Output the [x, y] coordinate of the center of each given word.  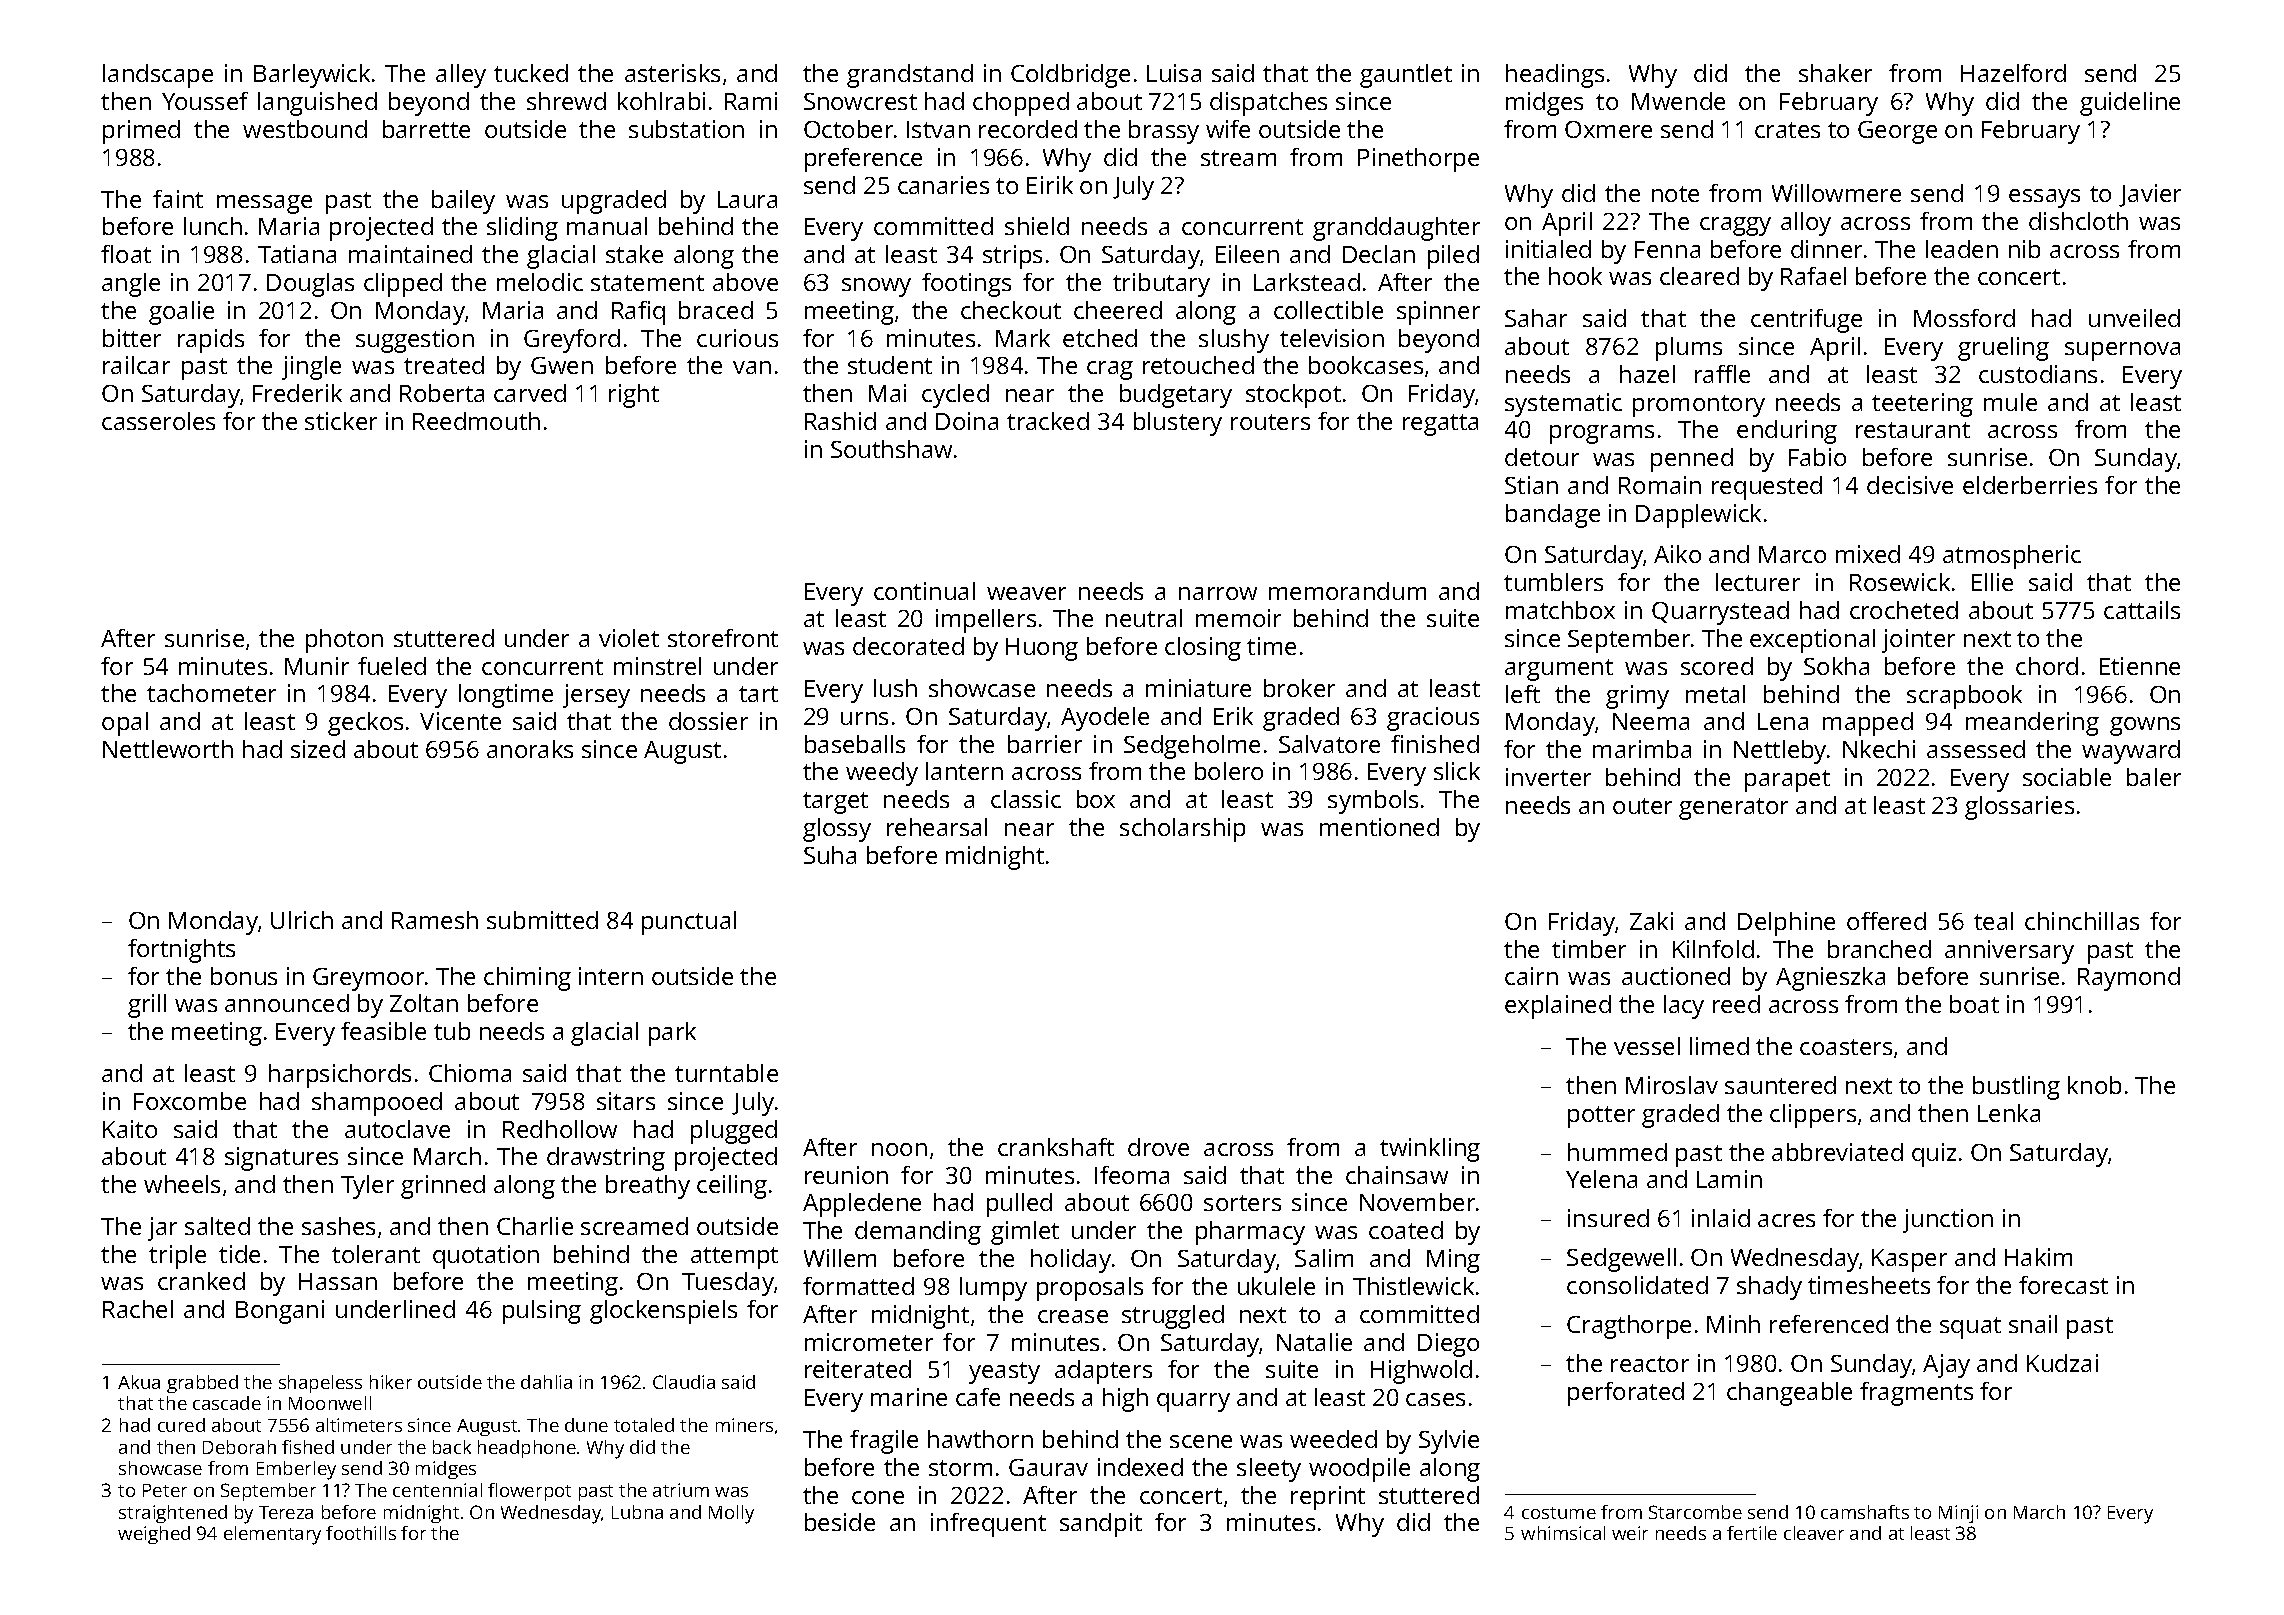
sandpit [1101, 1525]
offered [1886, 921]
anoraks [530, 749]
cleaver [1814, 1533]
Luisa [1174, 73]
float [126, 254]
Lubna [637, 1512]
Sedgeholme [1192, 747]
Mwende [1678, 101]
